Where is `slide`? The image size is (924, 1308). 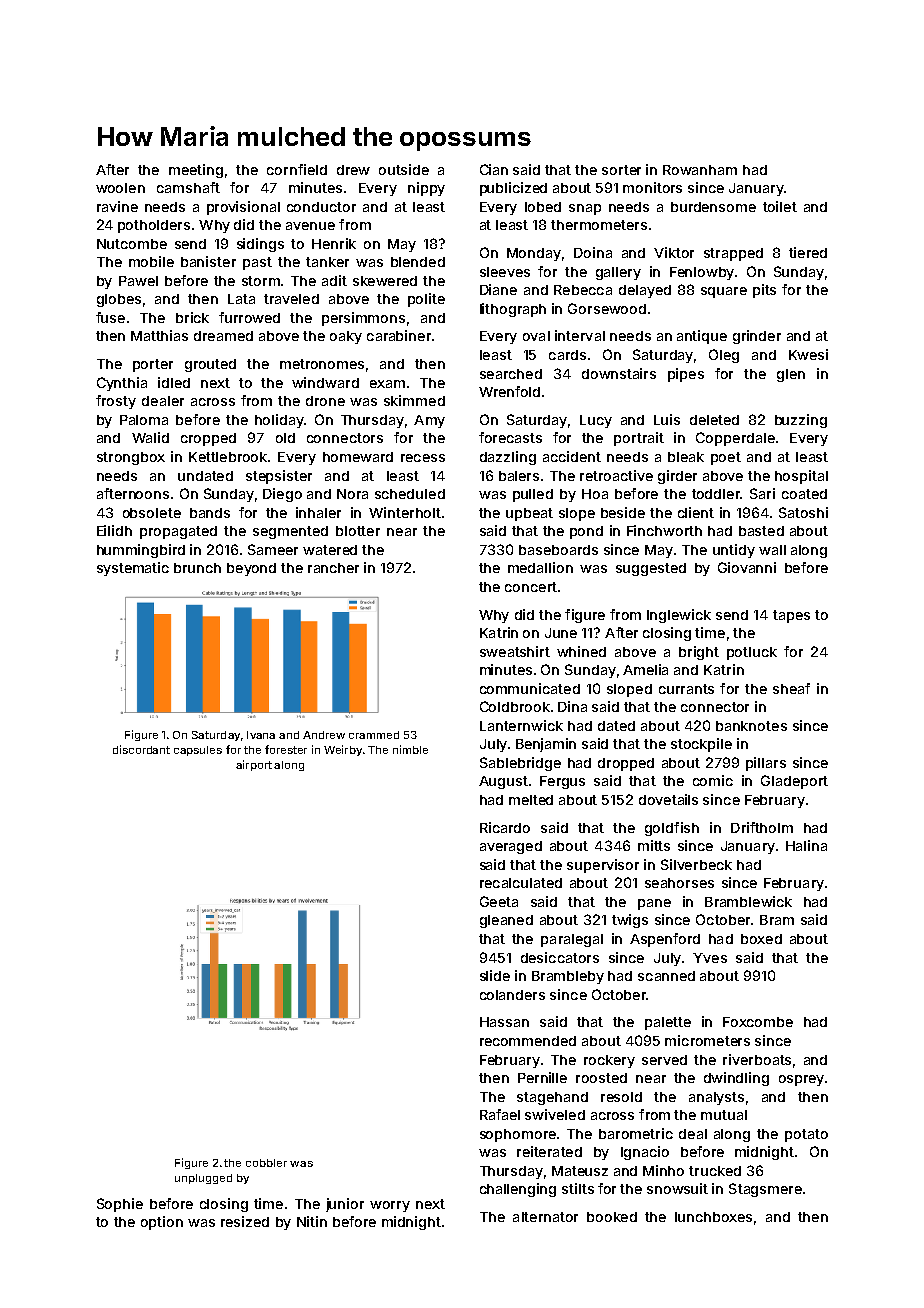 slide is located at coordinates (495, 975).
